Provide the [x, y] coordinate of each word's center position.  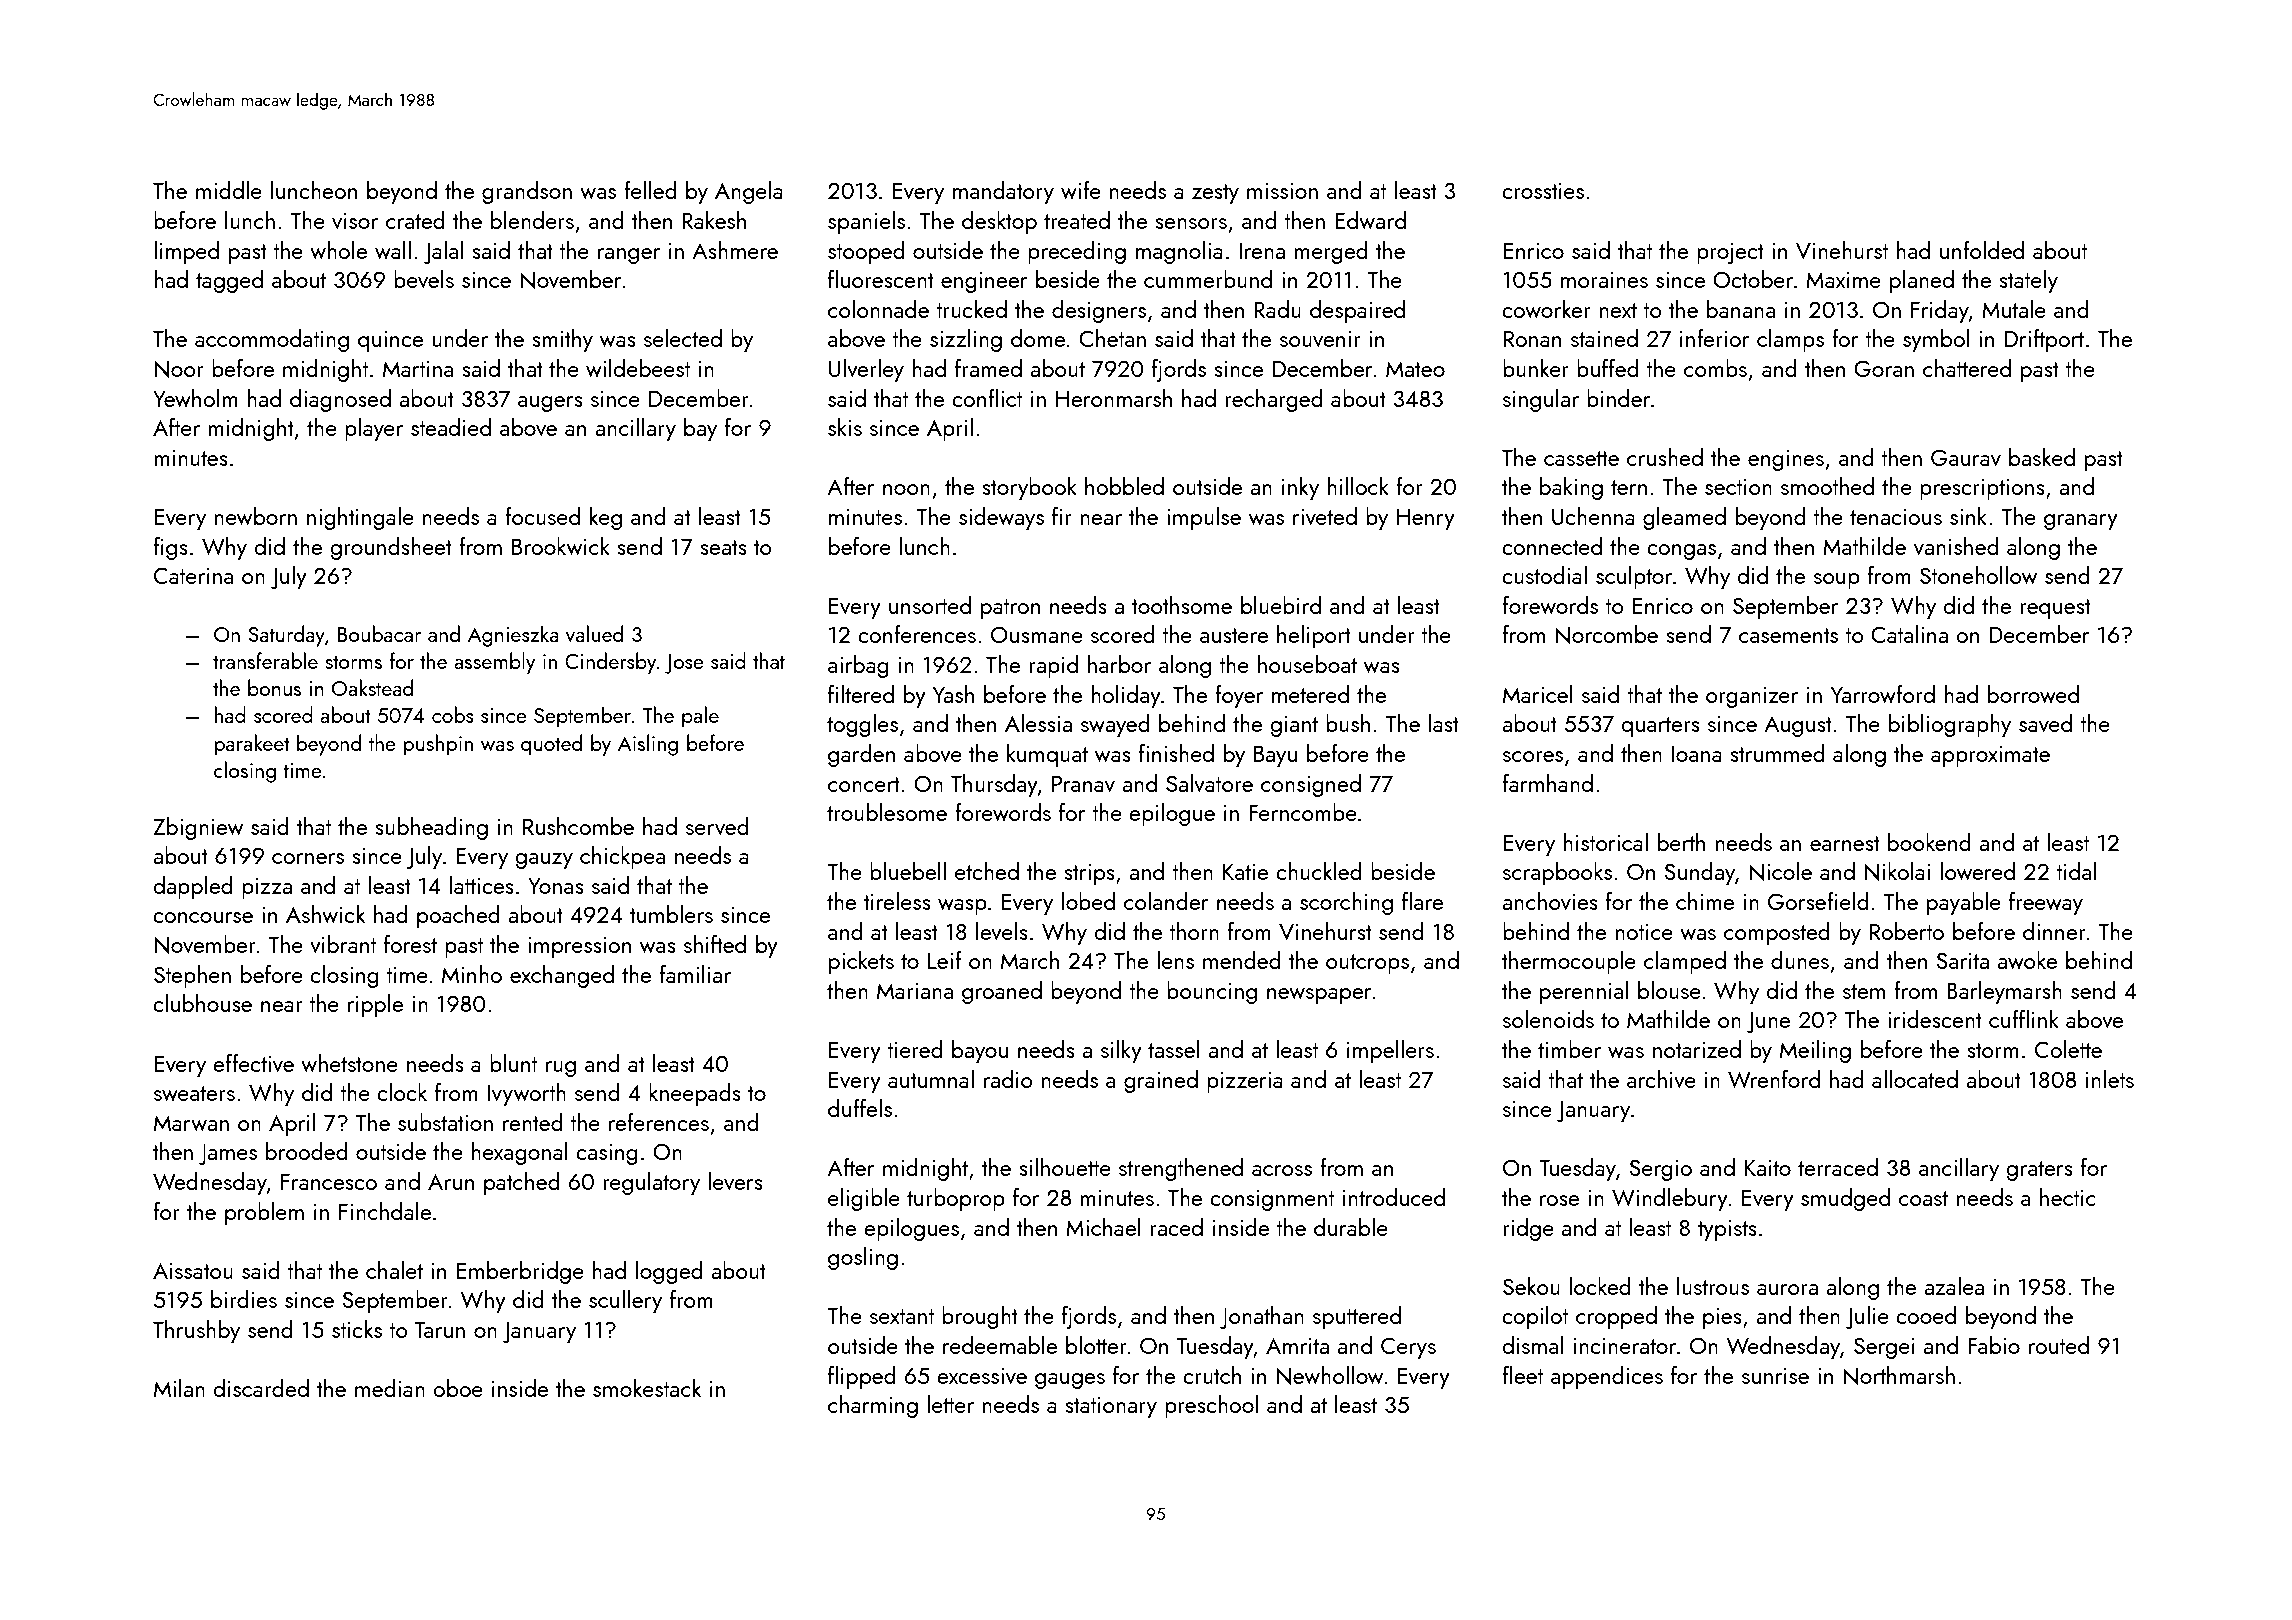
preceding [1077, 252]
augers [550, 404]
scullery [625, 1301]
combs [1715, 368]
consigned [1311, 785]
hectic [2068, 1197]
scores [1533, 756]
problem [264, 1213]
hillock [1358, 486]
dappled [193, 887]
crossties [1543, 191]
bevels [424, 279]
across [1282, 1170]
